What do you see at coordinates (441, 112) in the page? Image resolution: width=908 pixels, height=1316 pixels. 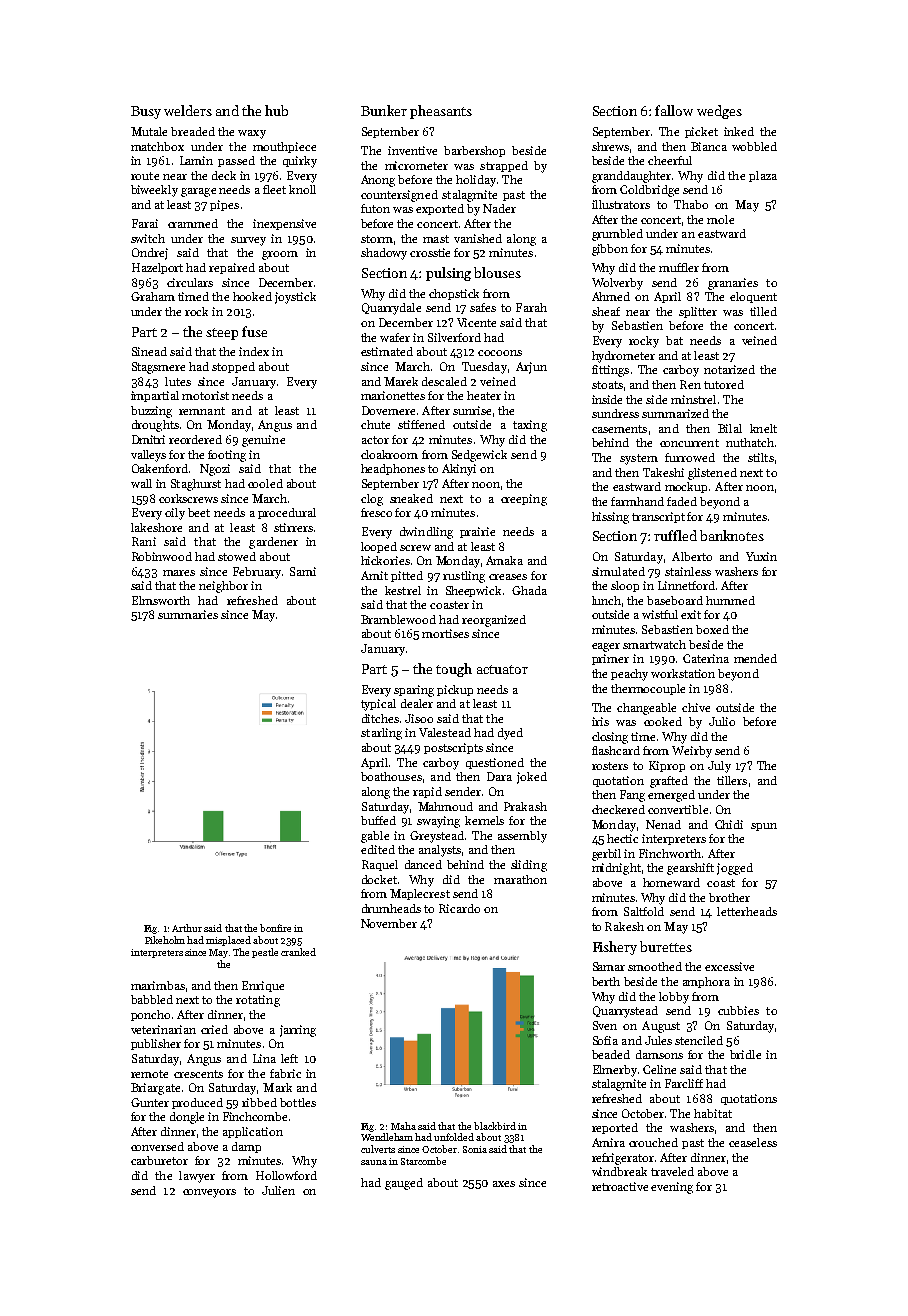 I see `pheasants` at bounding box center [441, 112].
